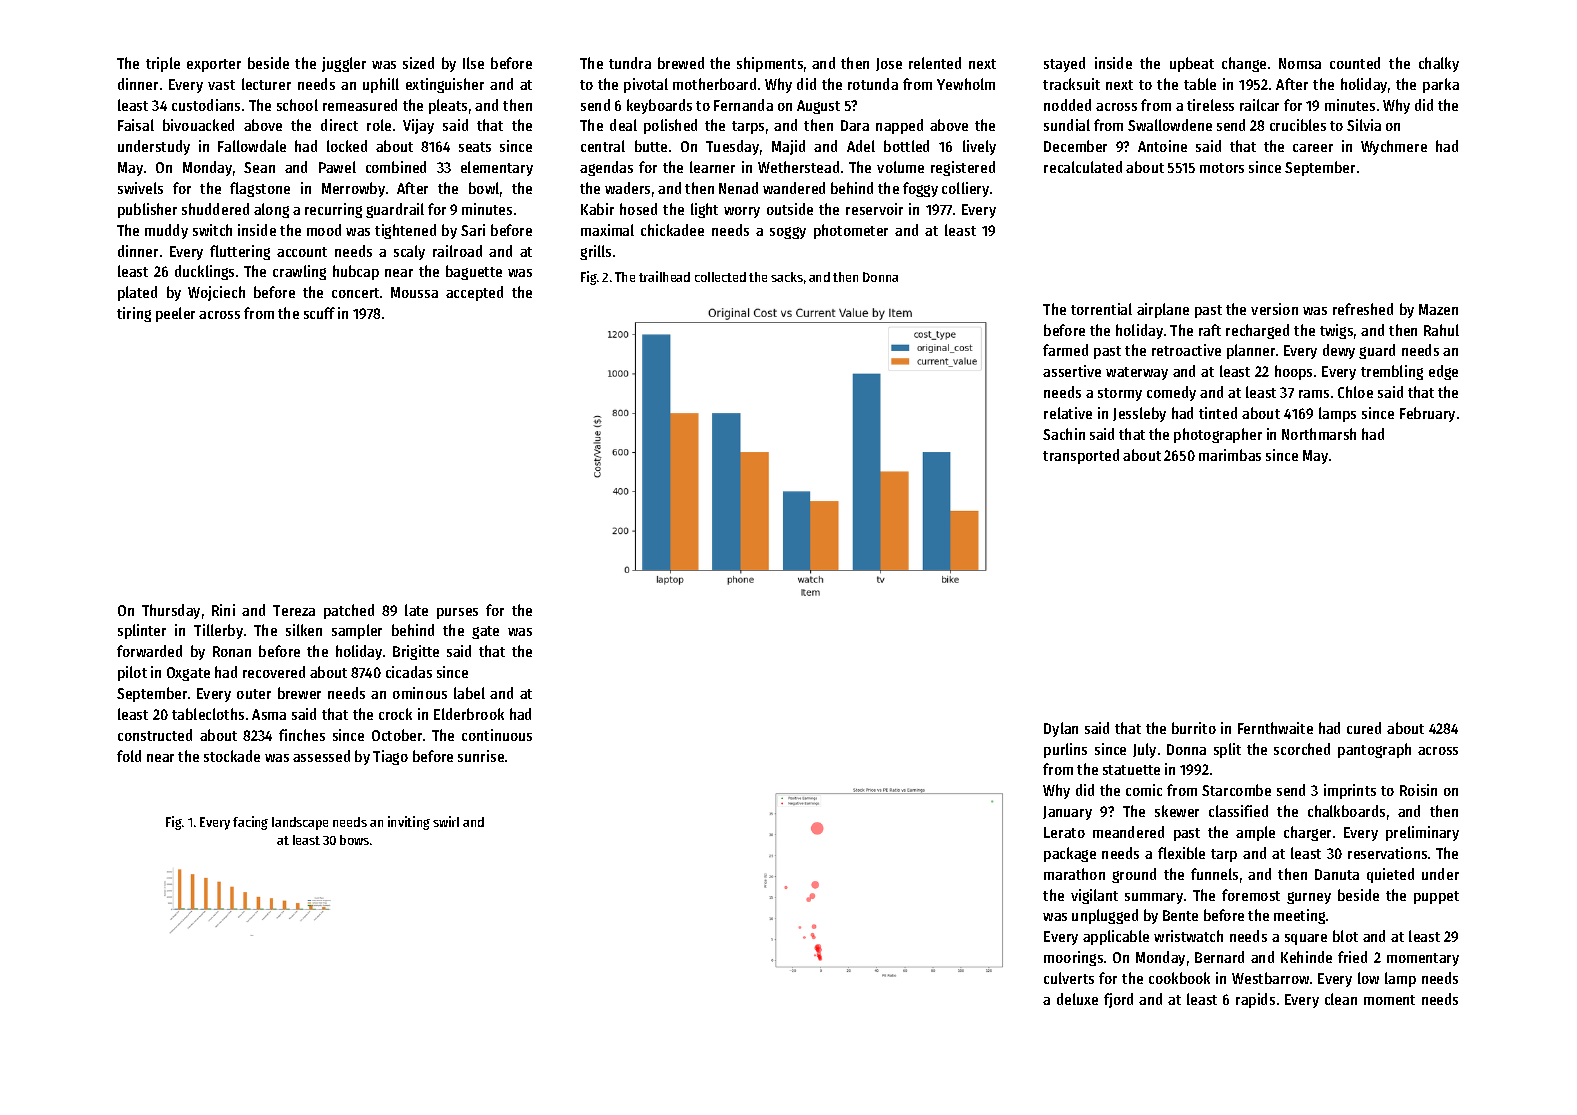 This screenshot has height=1115, width=1577. What do you see at coordinates (481, 756) in the screenshot?
I see `sunrise` at bounding box center [481, 756].
